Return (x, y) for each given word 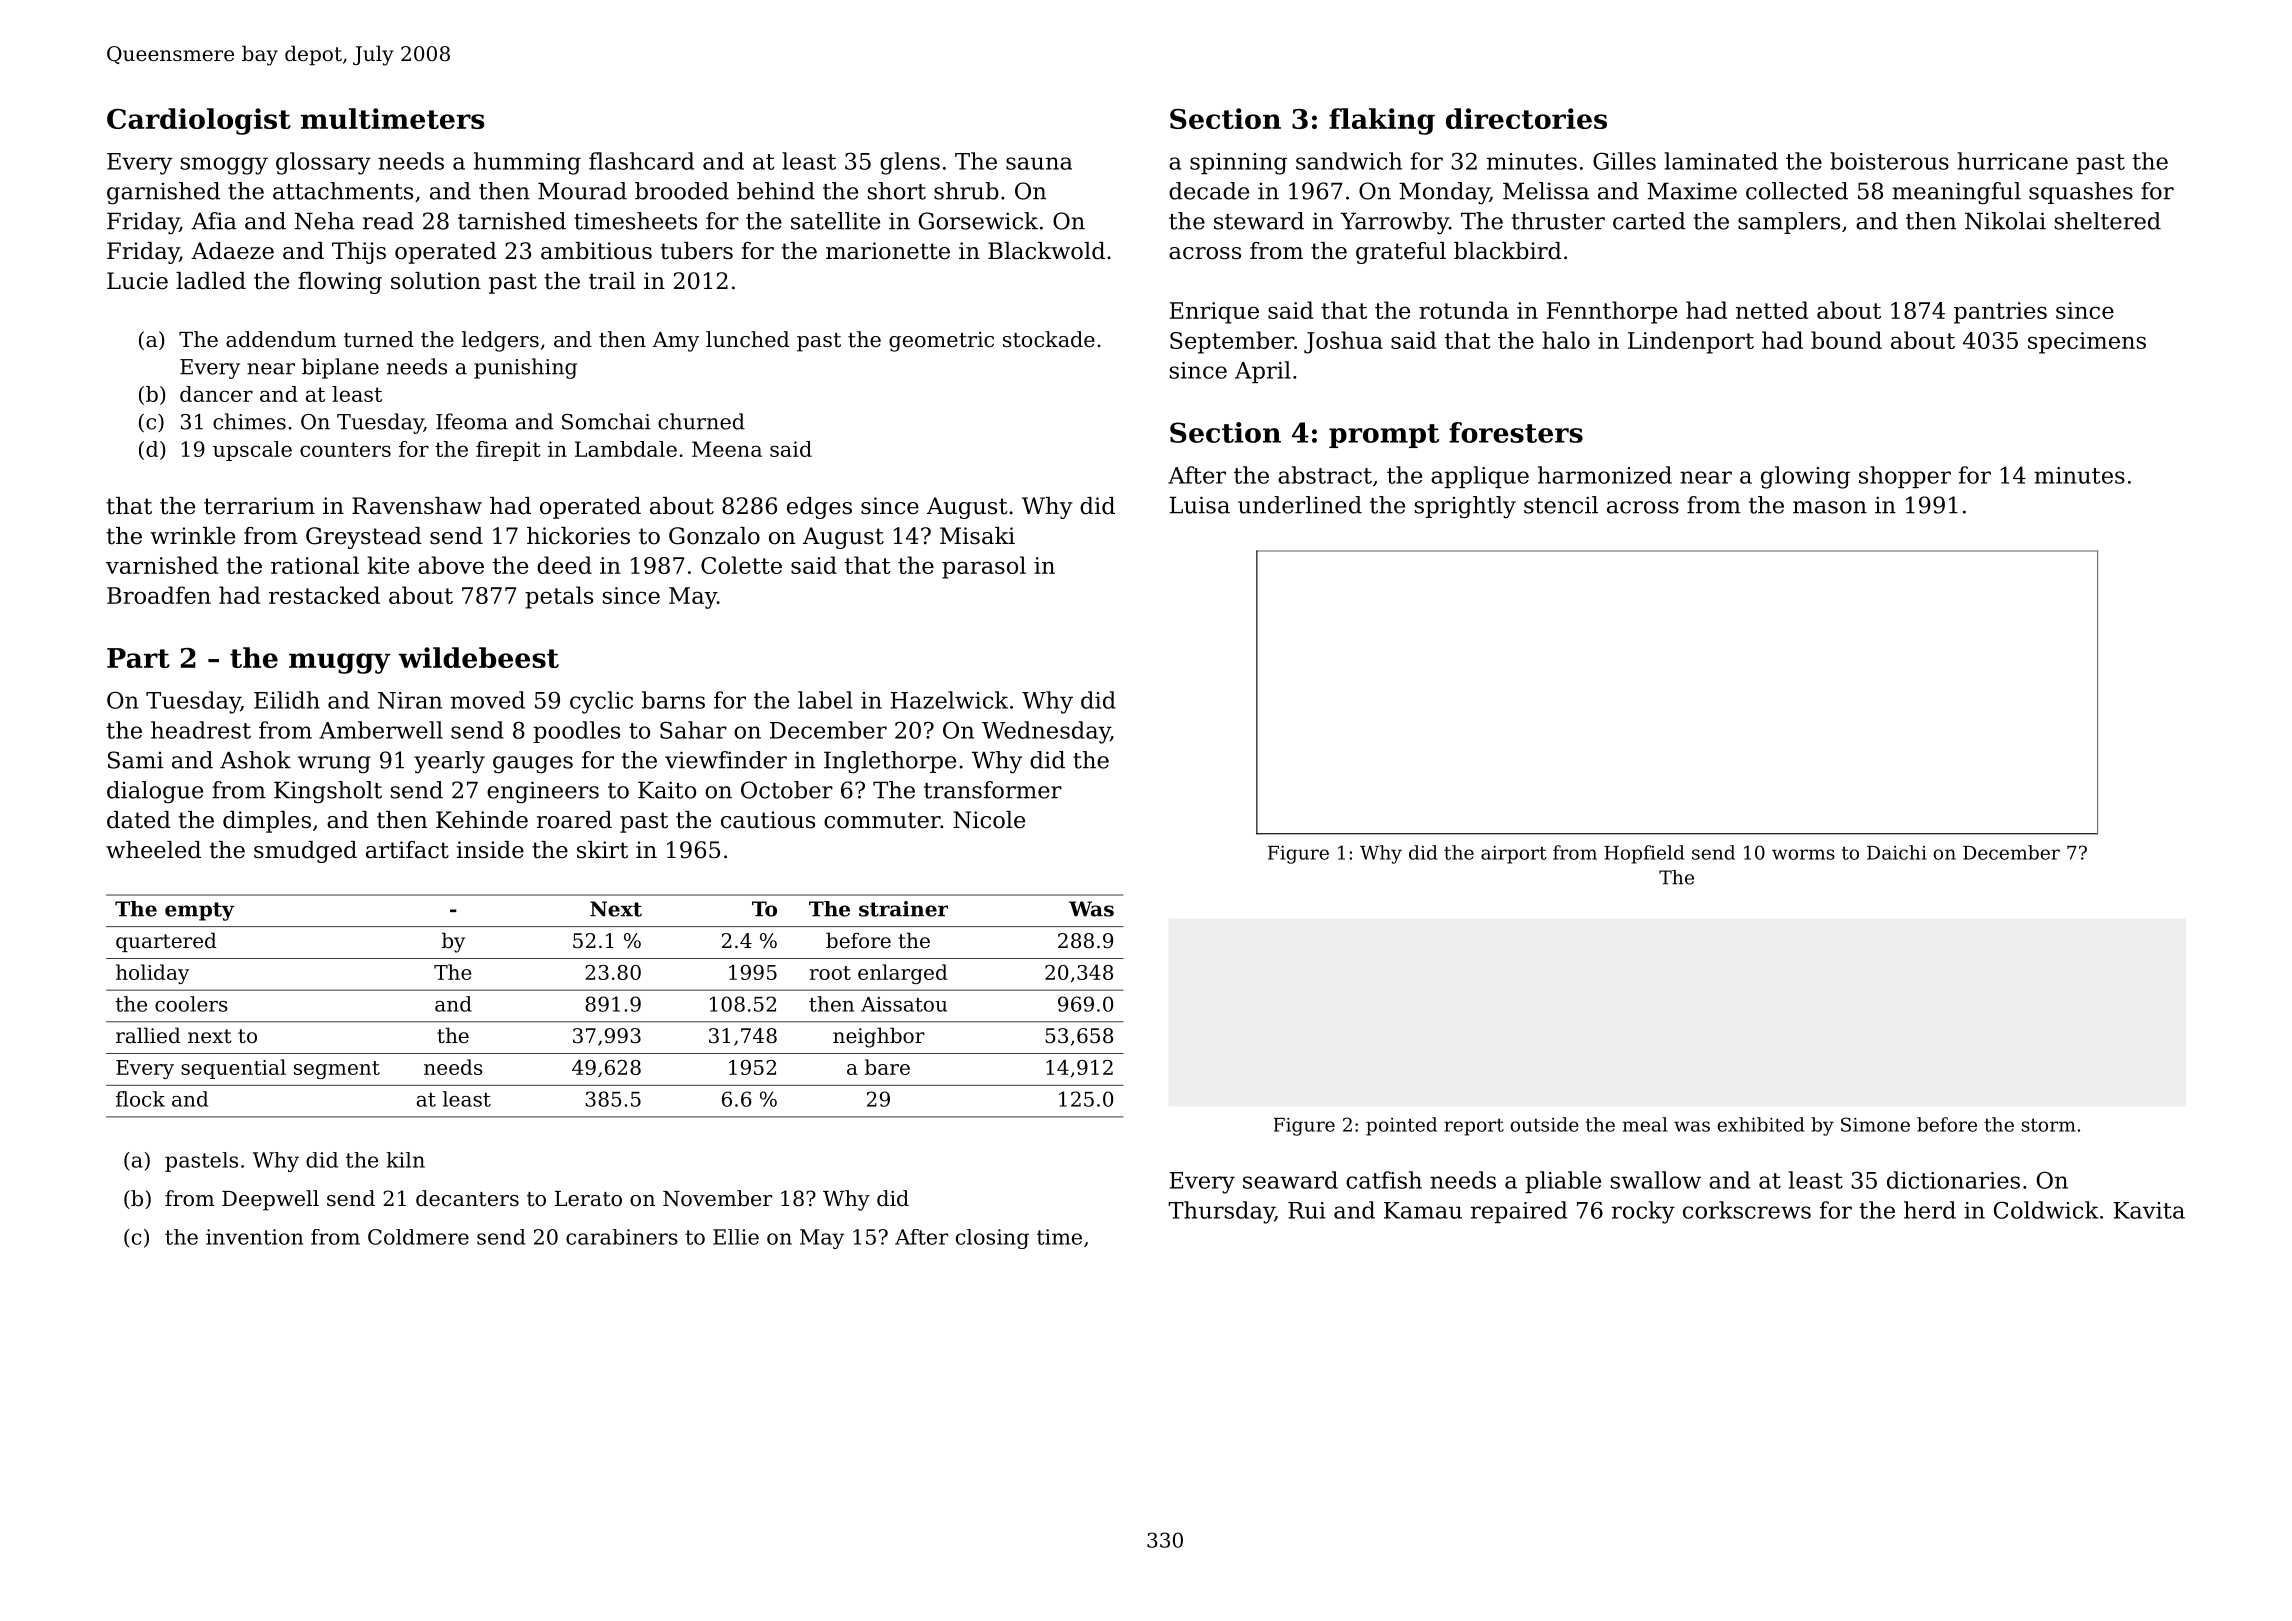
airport (1514, 855)
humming (527, 163)
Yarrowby (1395, 223)
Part (138, 658)
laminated (1721, 161)
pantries (2000, 313)
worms (1803, 854)
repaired (1519, 1212)
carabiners (622, 1237)
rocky (1643, 1212)
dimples (267, 822)
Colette (741, 565)
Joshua (1343, 342)
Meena (727, 449)
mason (1830, 507)
